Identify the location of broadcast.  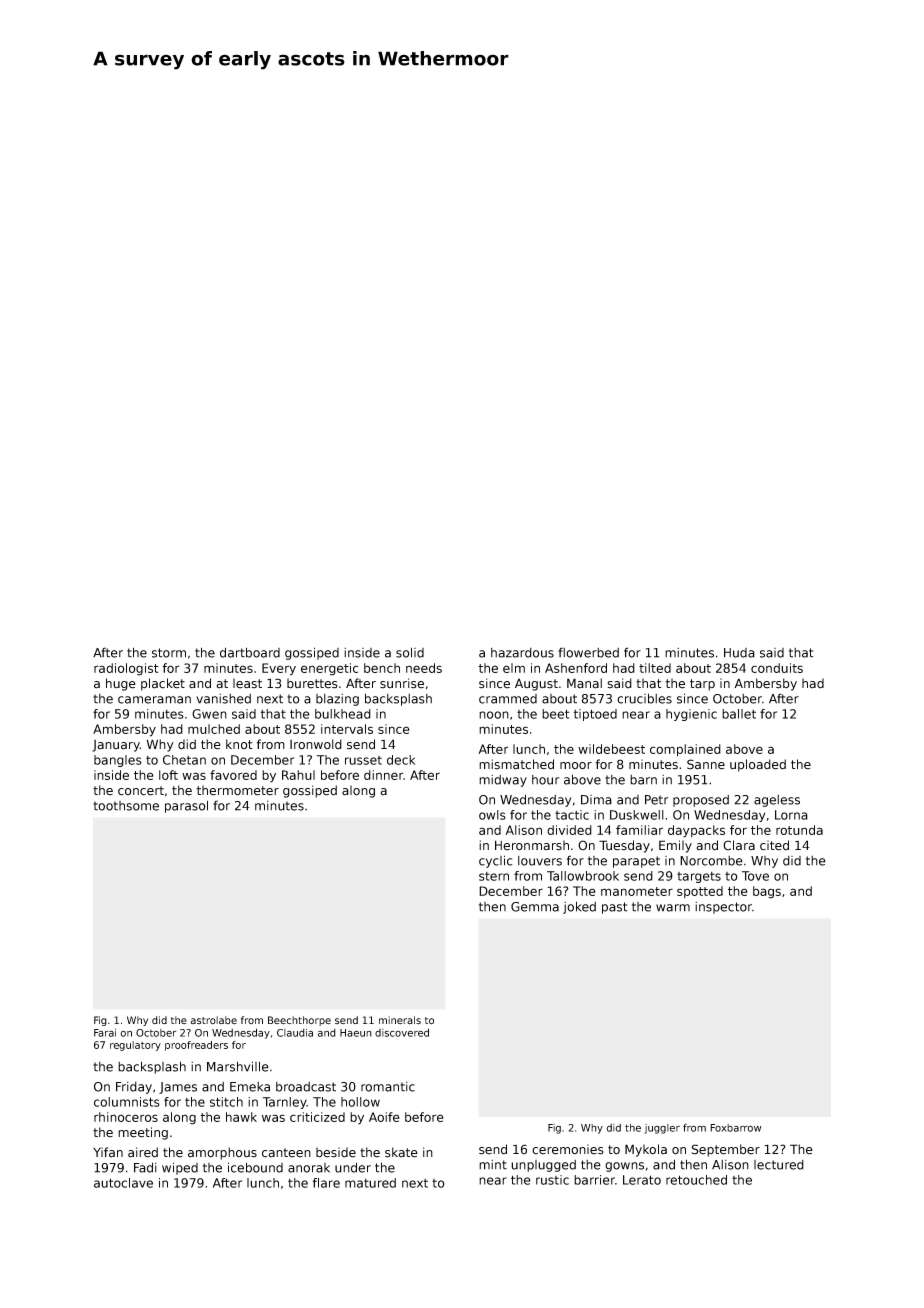
(306, 1087).
